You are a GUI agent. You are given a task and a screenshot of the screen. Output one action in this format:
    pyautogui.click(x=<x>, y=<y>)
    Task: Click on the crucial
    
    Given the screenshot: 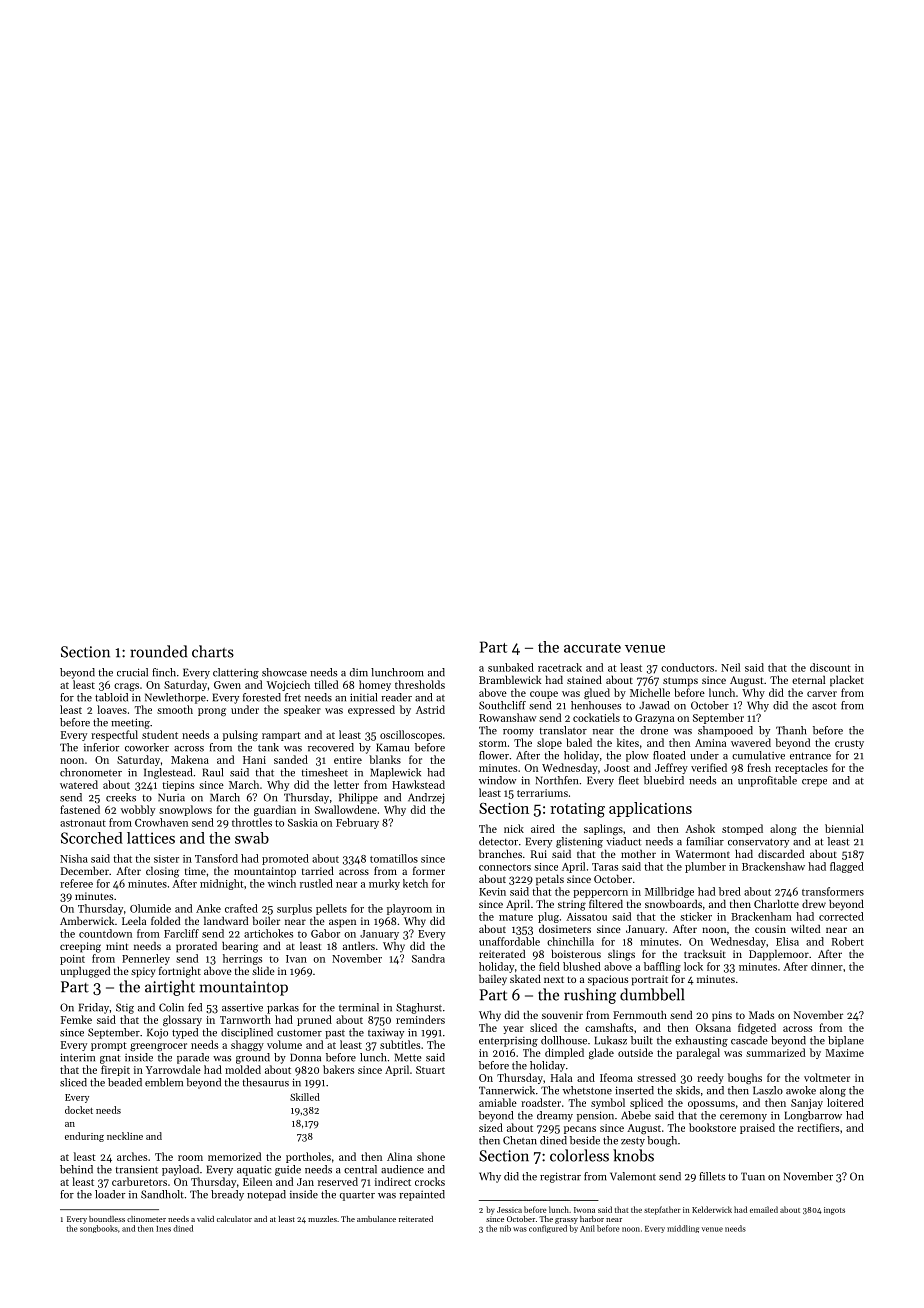 What is the action you would take?
    pyautogui.click(x=132, y=672)
